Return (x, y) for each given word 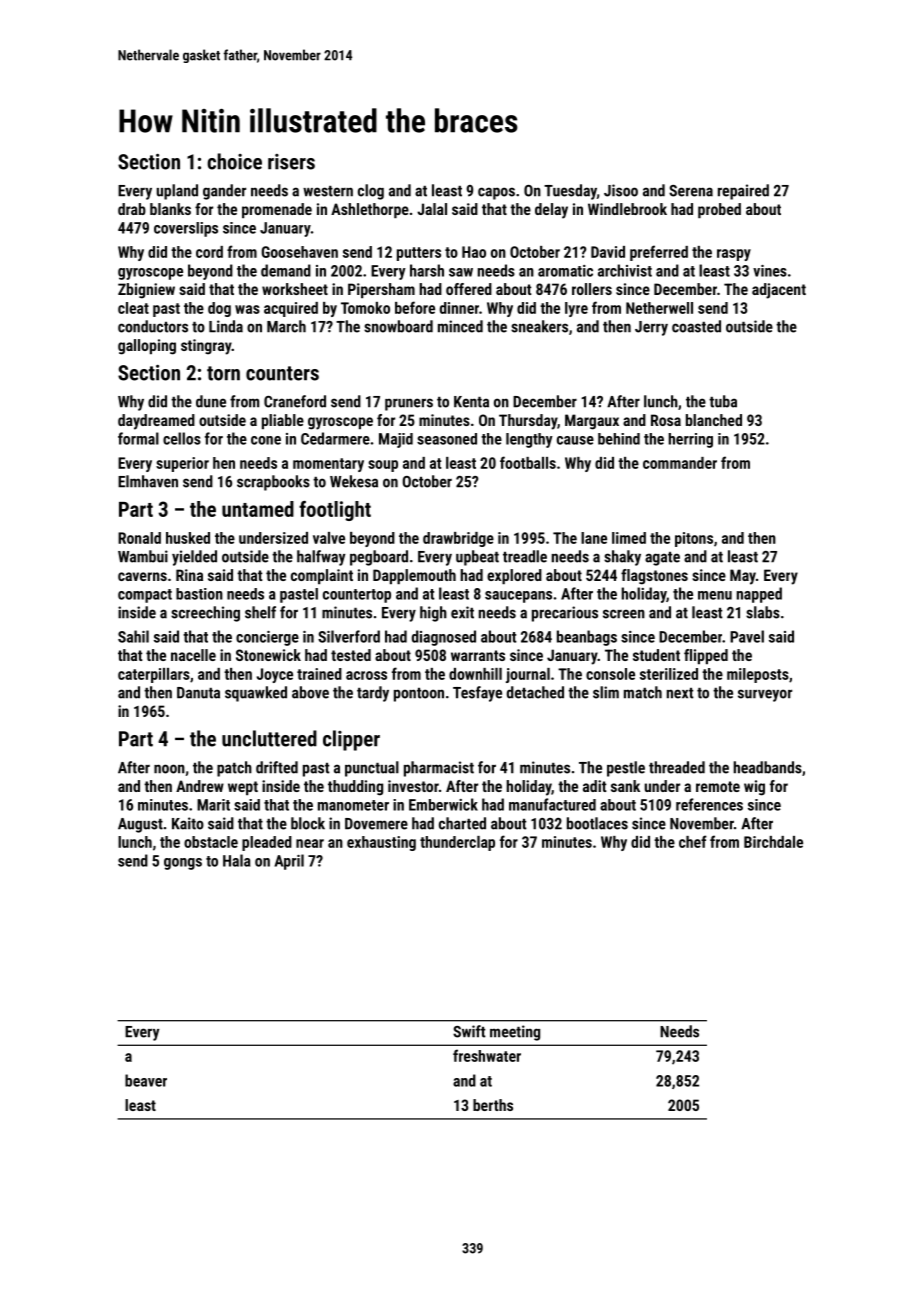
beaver (146, 1080)
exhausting (381, 843)
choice (234, 161)
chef (693, 841)
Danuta (198, 693)
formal (138, 438)
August (140, 825)
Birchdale (773, 842)
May (743, 577)
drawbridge (458, 539)
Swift (469, 1031)
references (709, 804)
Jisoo (621, 190)
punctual (372, 769)
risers (291, 162)
